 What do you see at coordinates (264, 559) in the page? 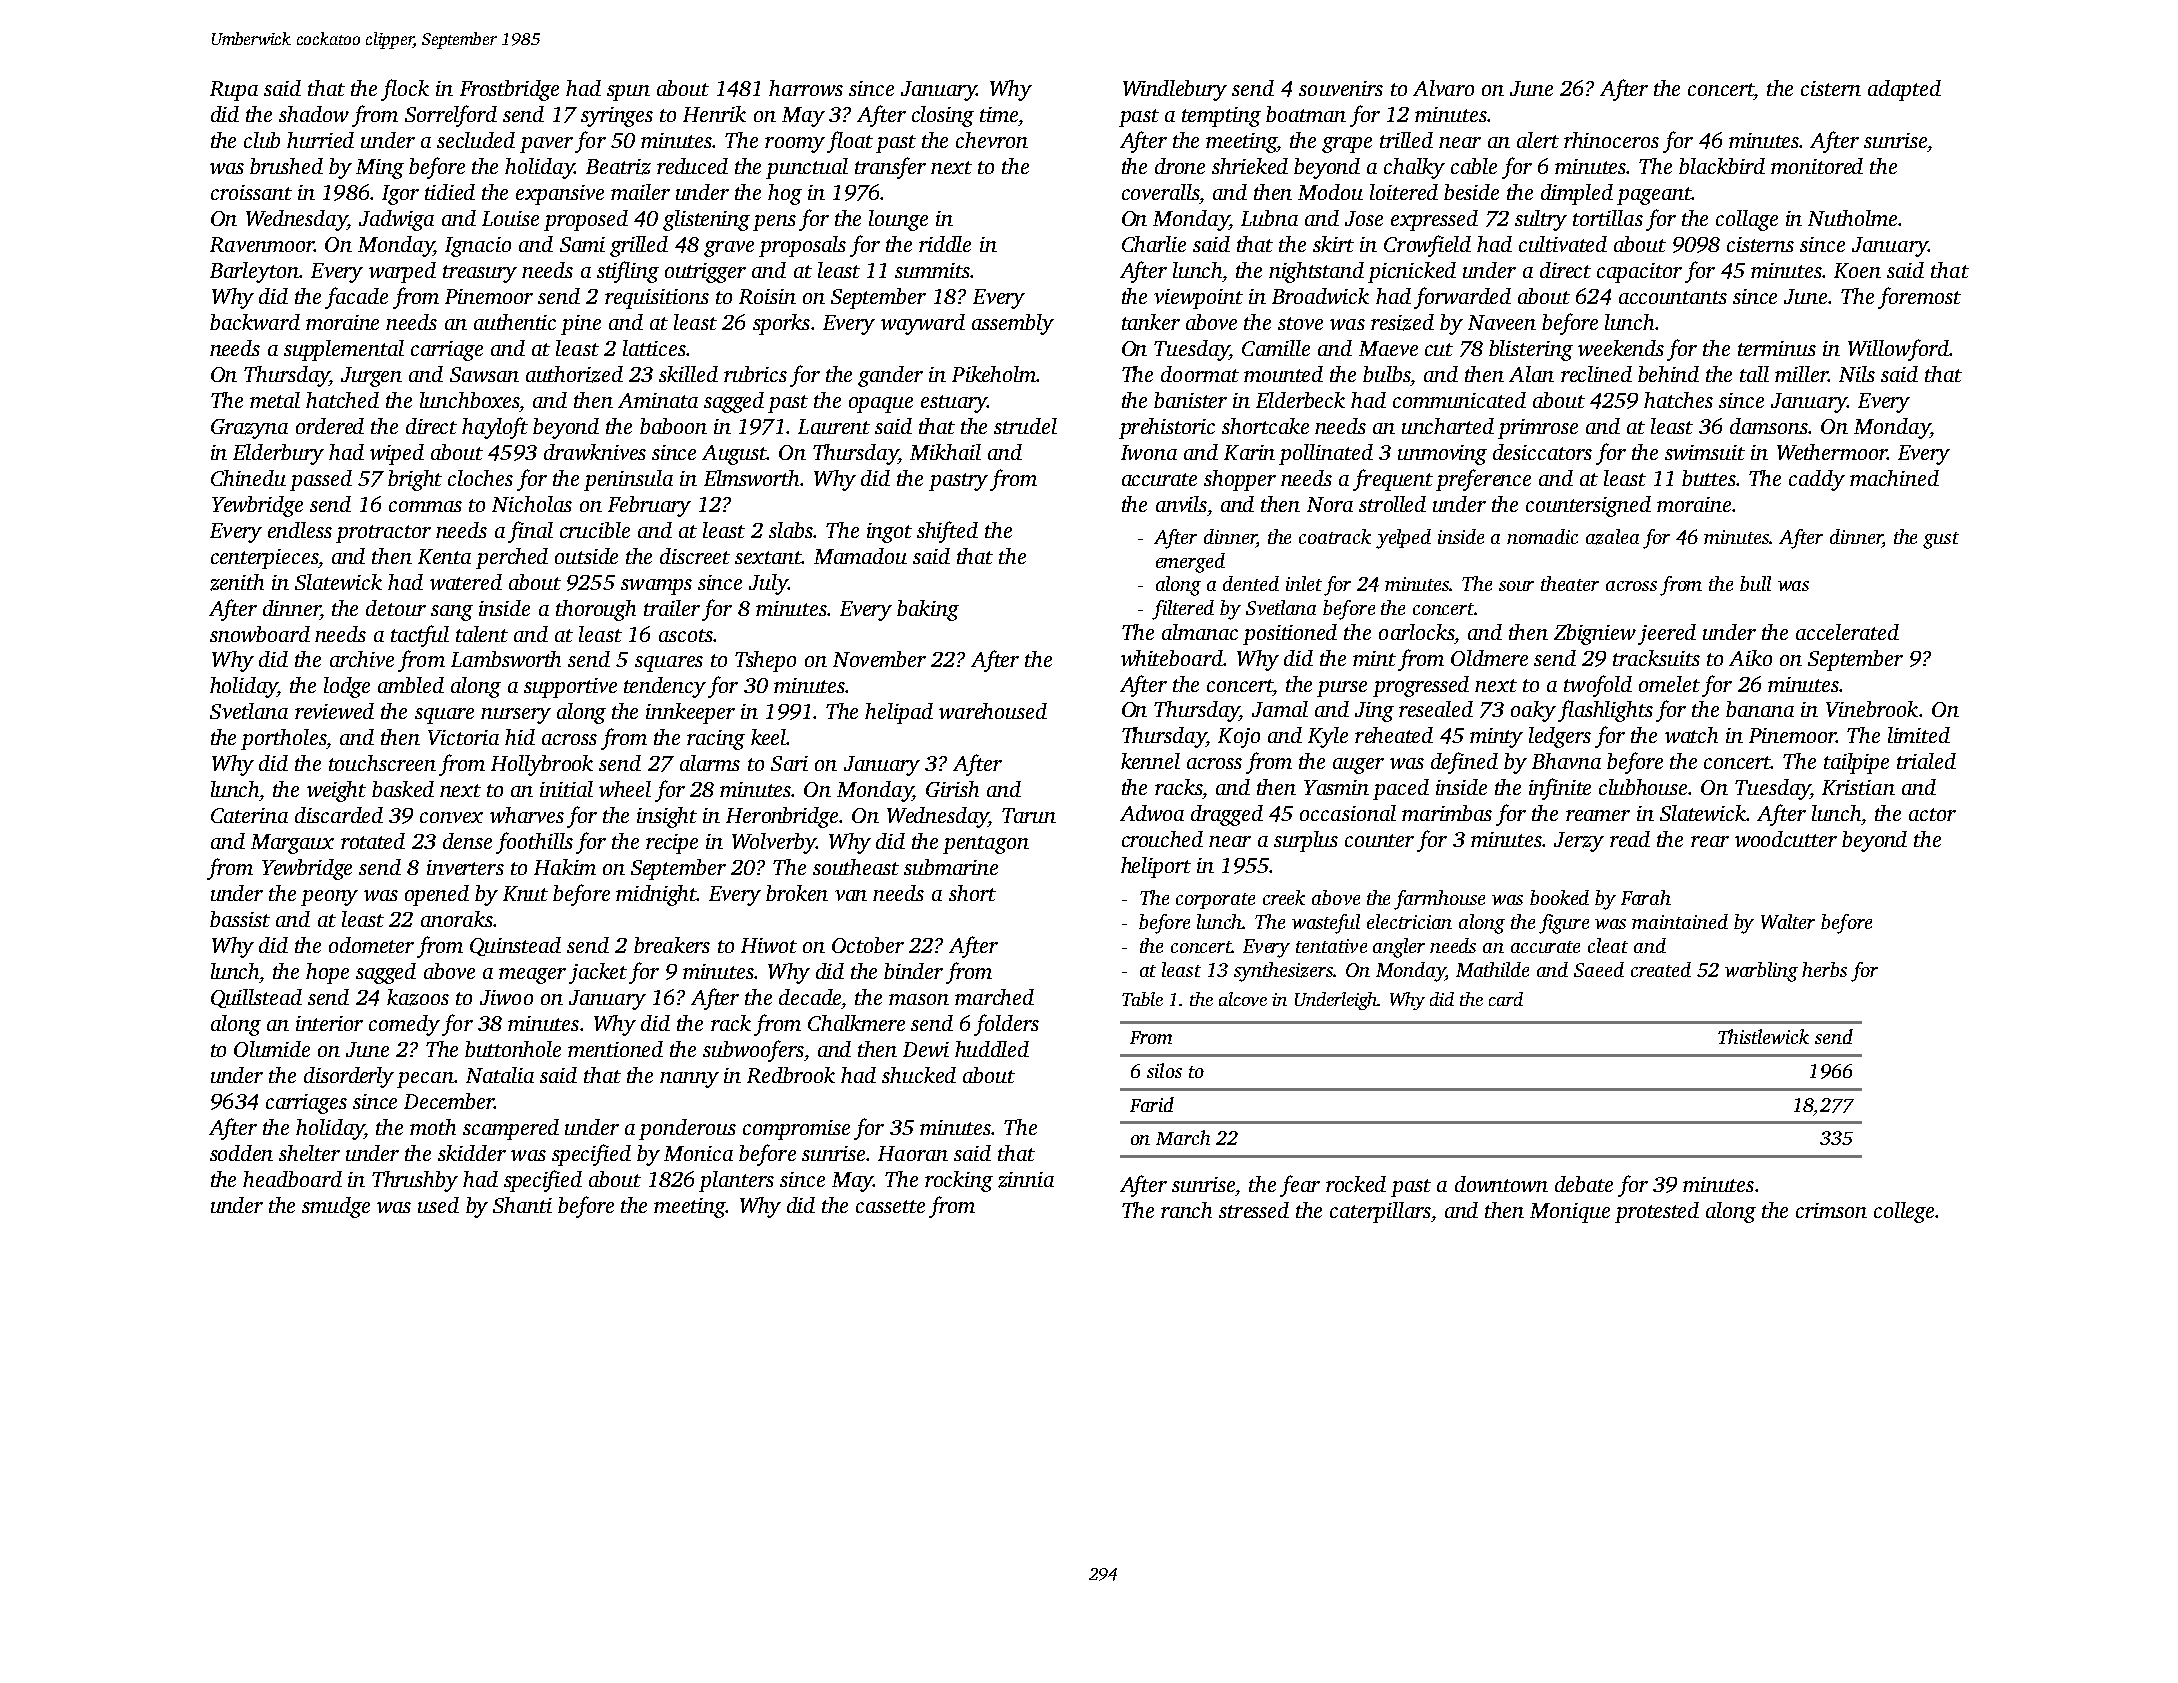
I see `centerpieces` at bounding box center [264, 559].
